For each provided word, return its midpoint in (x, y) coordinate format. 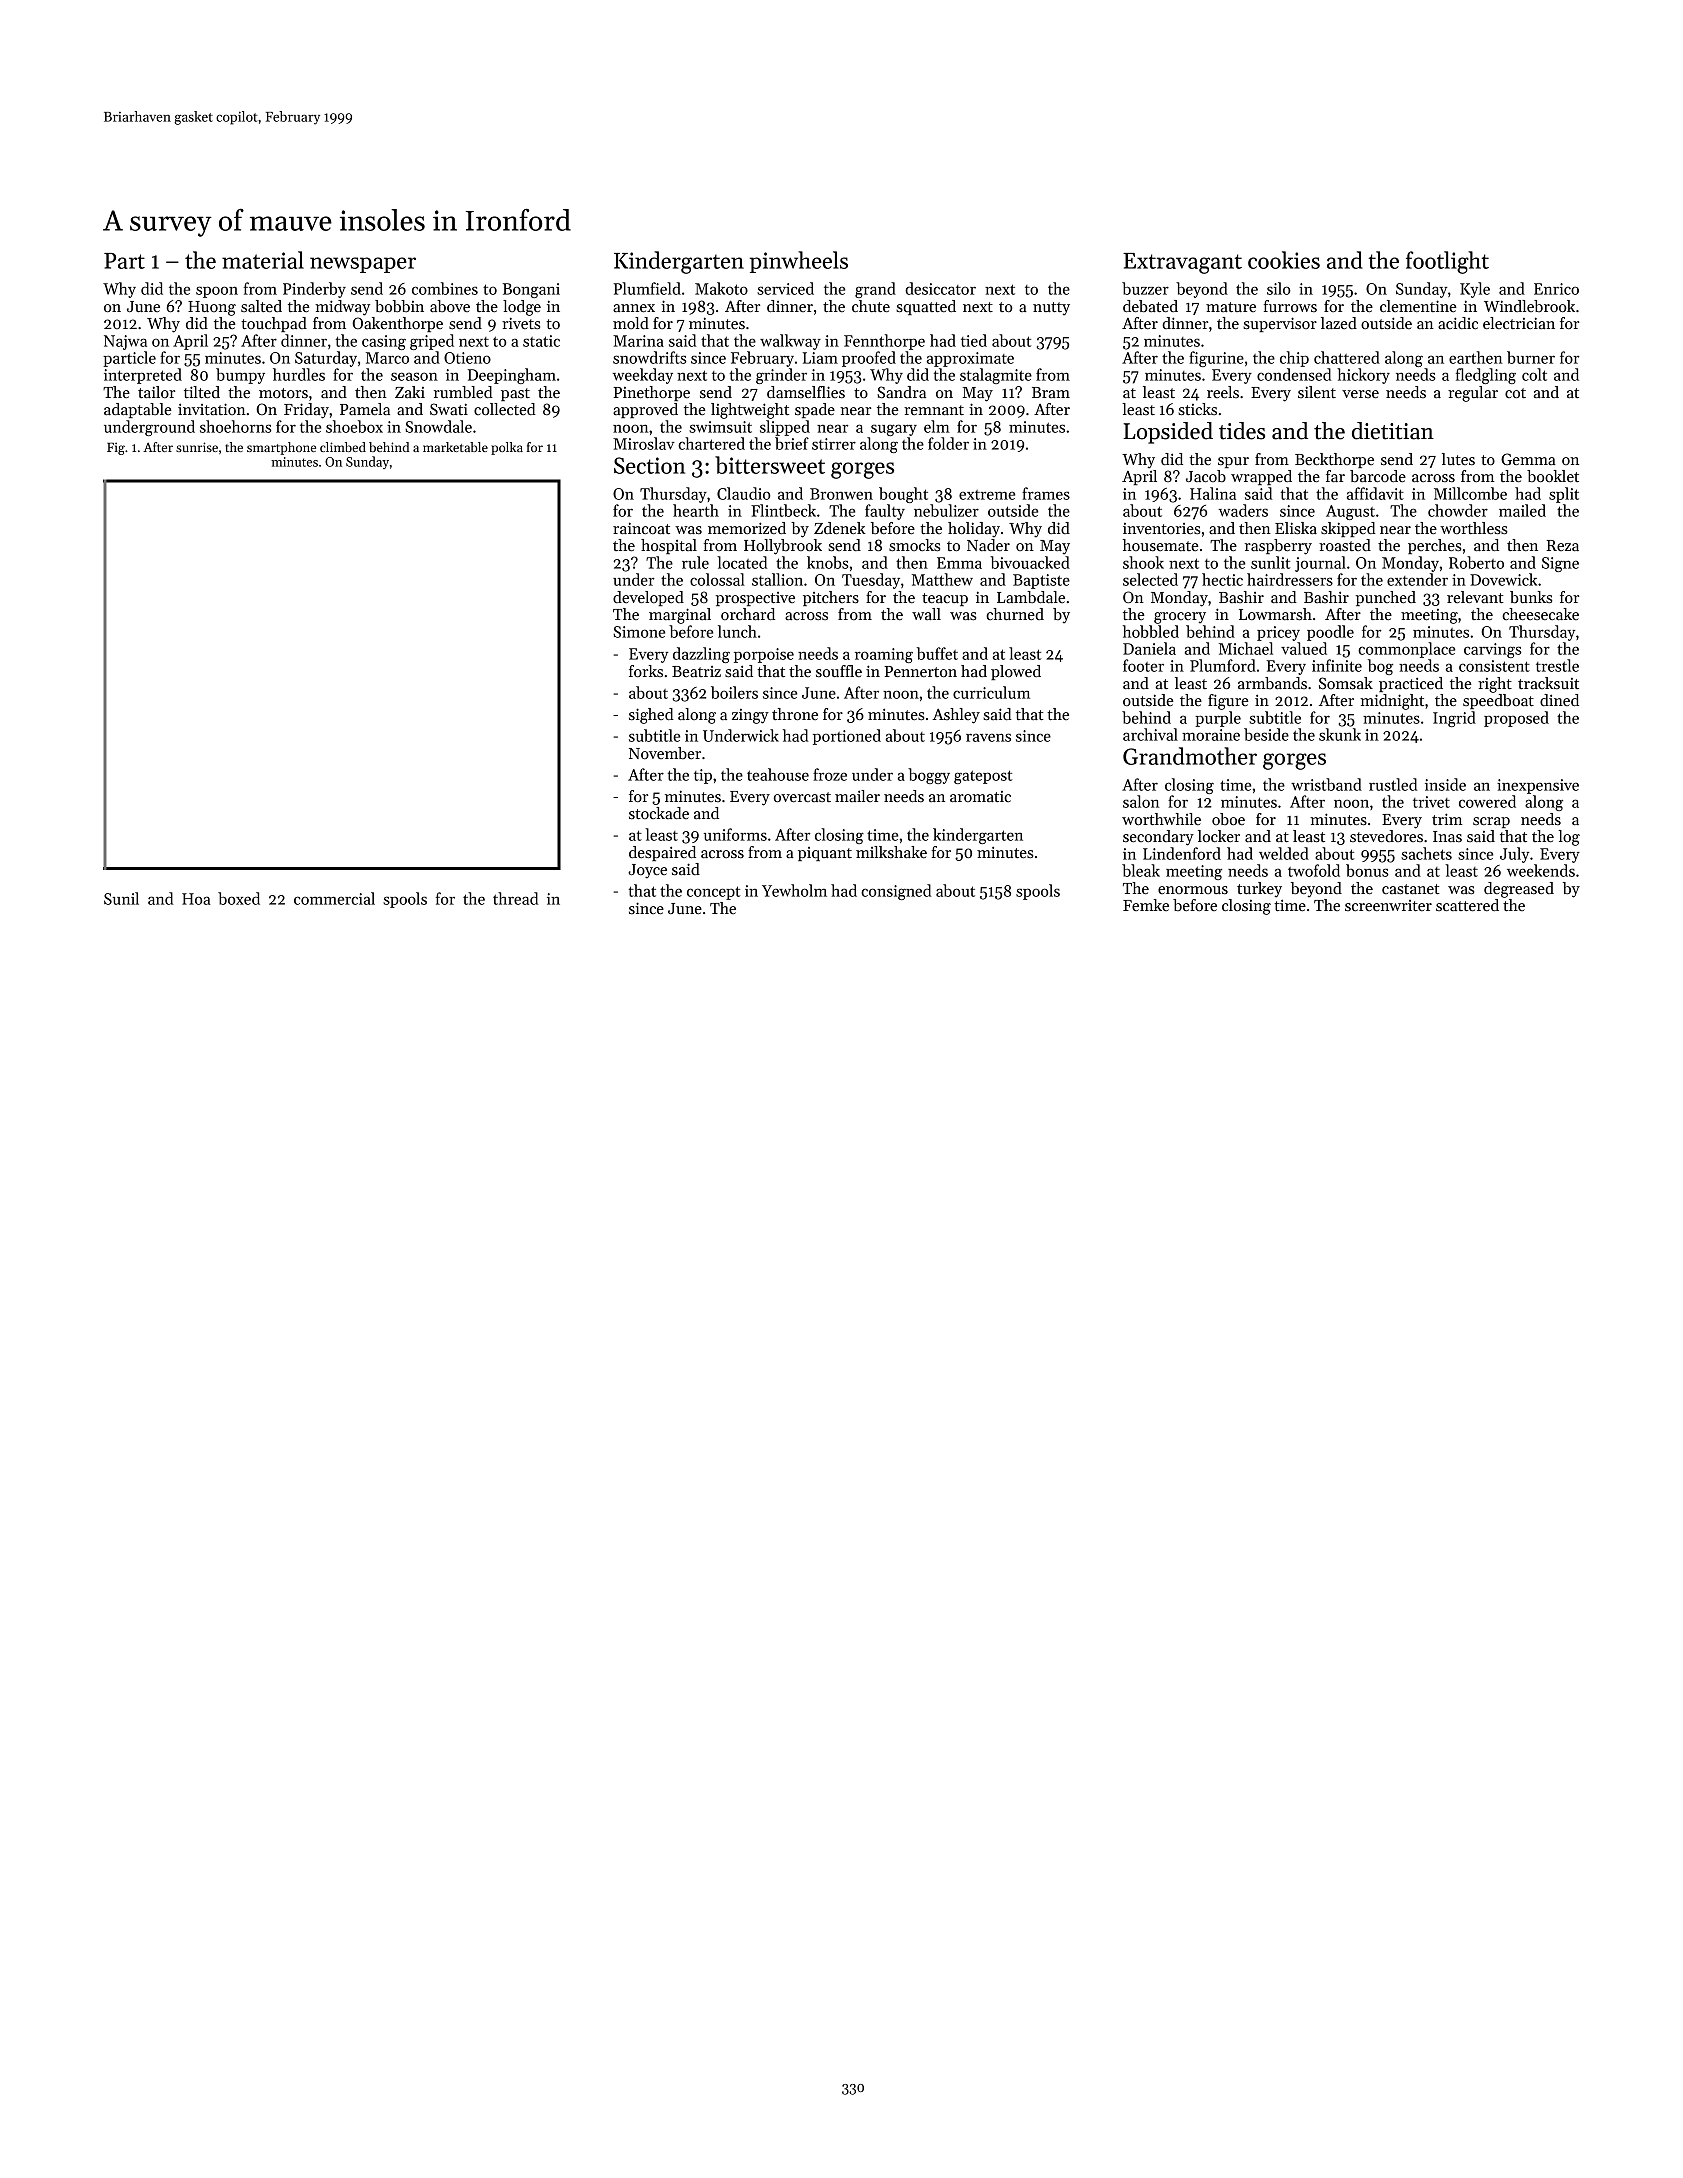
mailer (857, 796)
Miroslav (644, 443)
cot (1515, 393)
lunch (737, 631)
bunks (1531, 597)
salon (1141, 801)
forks (646, 671)
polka (507, 448)
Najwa (125, 342)
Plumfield (647, 288)
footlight (1447, 262)
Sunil (121, 898)
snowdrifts (650, 357)
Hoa (196, 899)
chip (1294, 359)
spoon (217, 292)
